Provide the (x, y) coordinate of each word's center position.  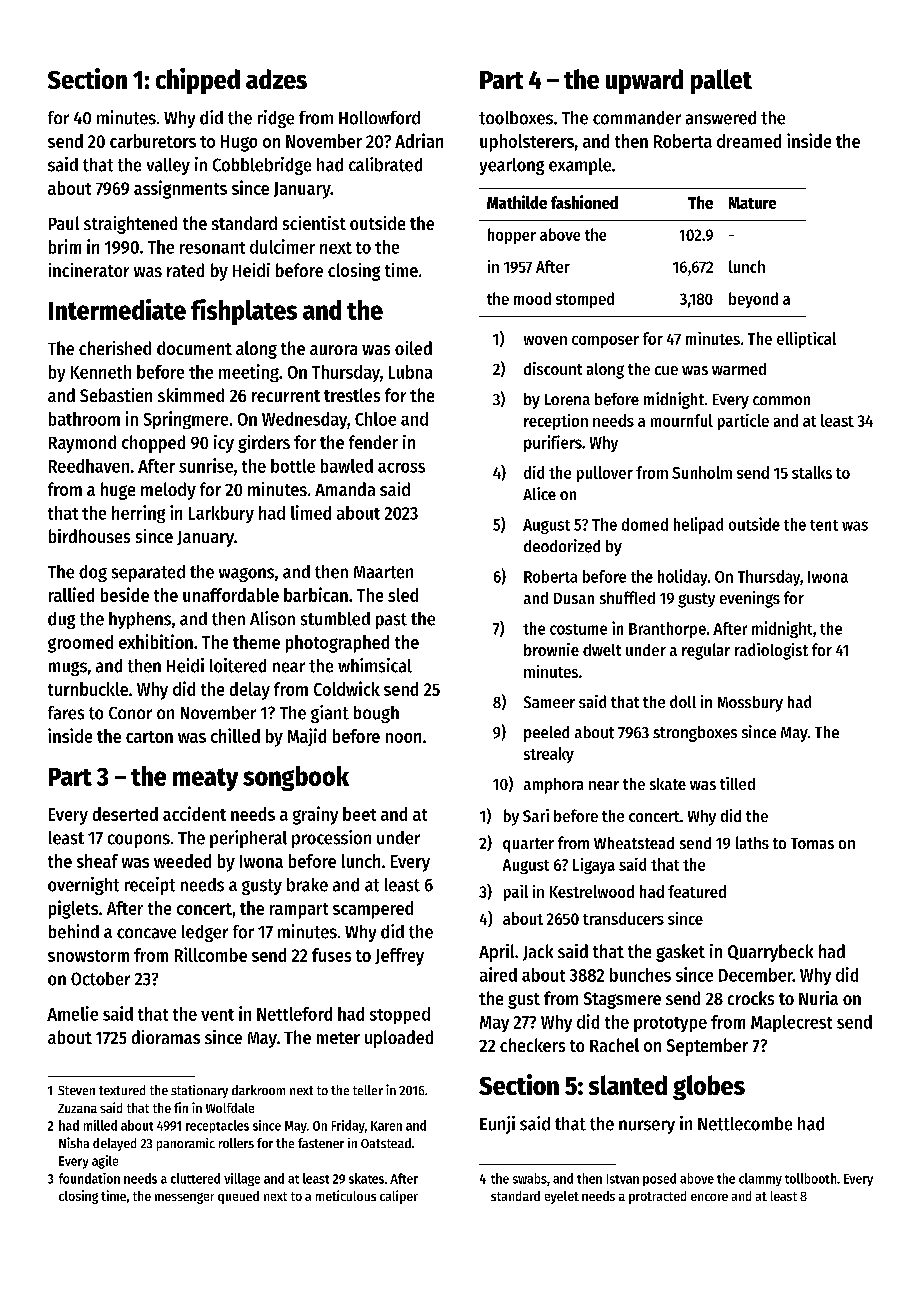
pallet (721, 81)
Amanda (345, 489)
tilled (737, 783)
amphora (553, 786)
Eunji (497, 1125)
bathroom (84, 419)
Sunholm (702, 472)
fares (66, 713)
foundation (89, 1178)
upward (644, 81)
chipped (198, 81)
